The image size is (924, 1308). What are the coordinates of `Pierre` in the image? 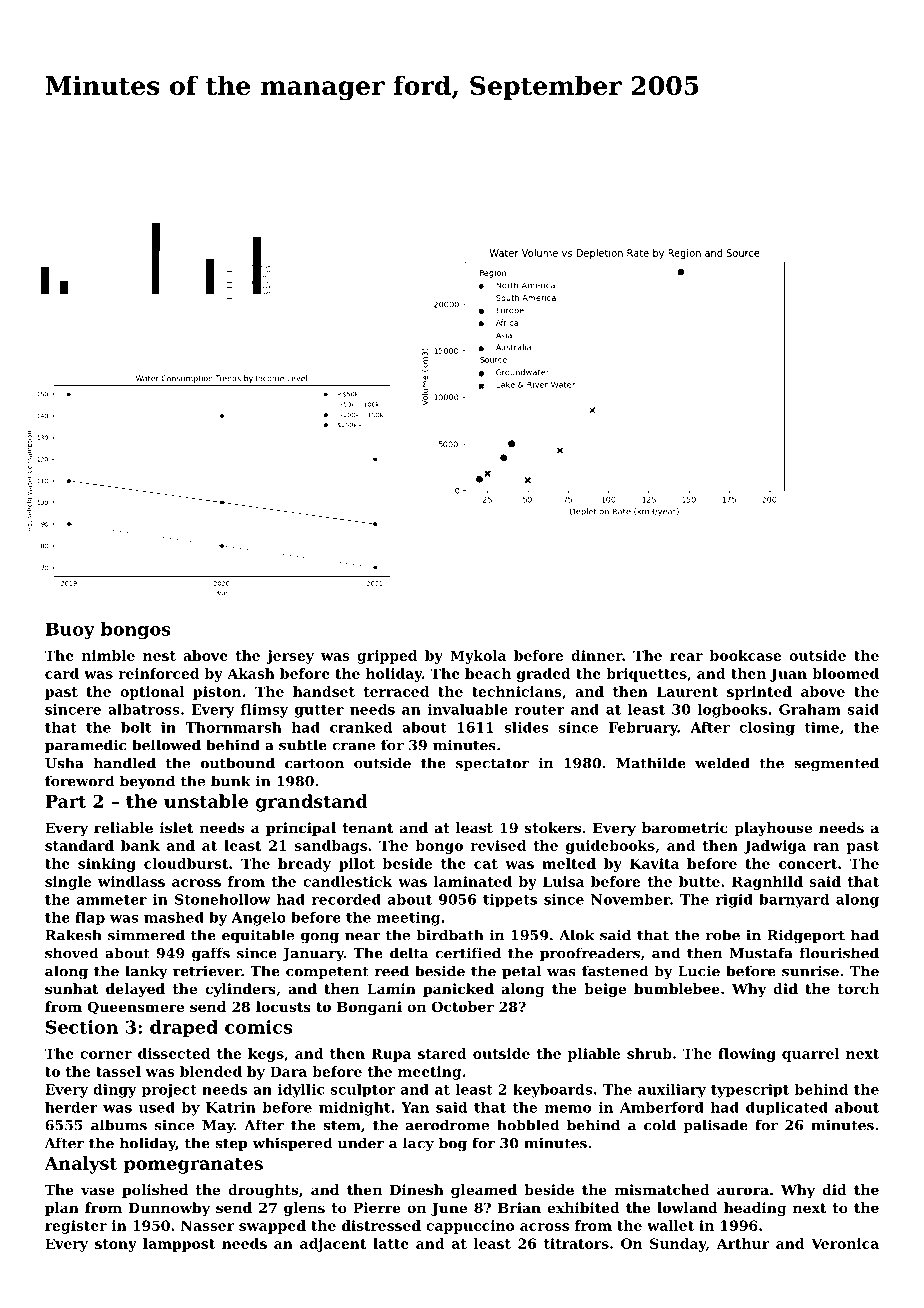 It's located at (377, 1207).
